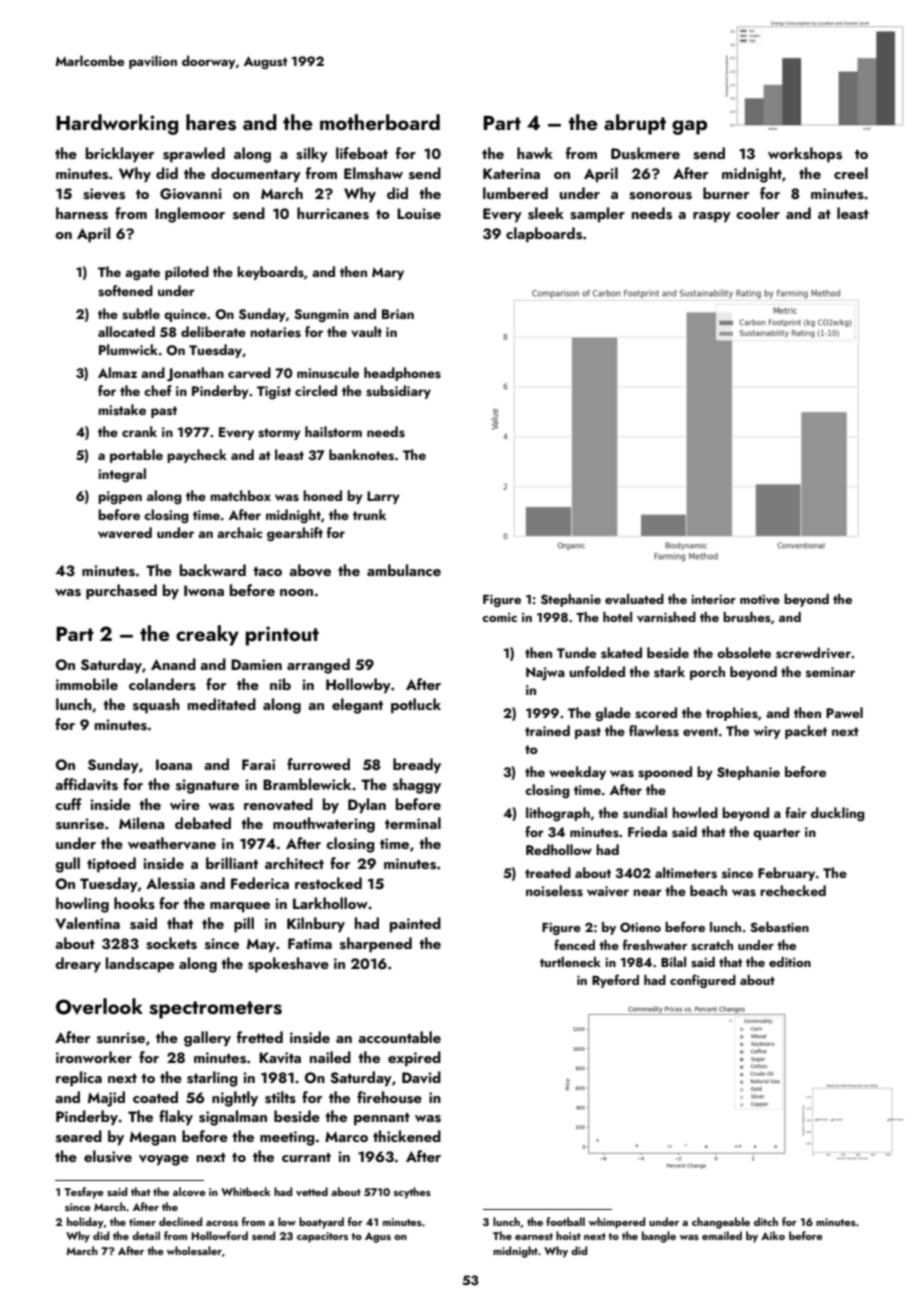 Image resolution: width=924 pixels, height=1314 pixels. Describe the element at coordinates (87, 684) in the document. I see `immobile` at that location.
